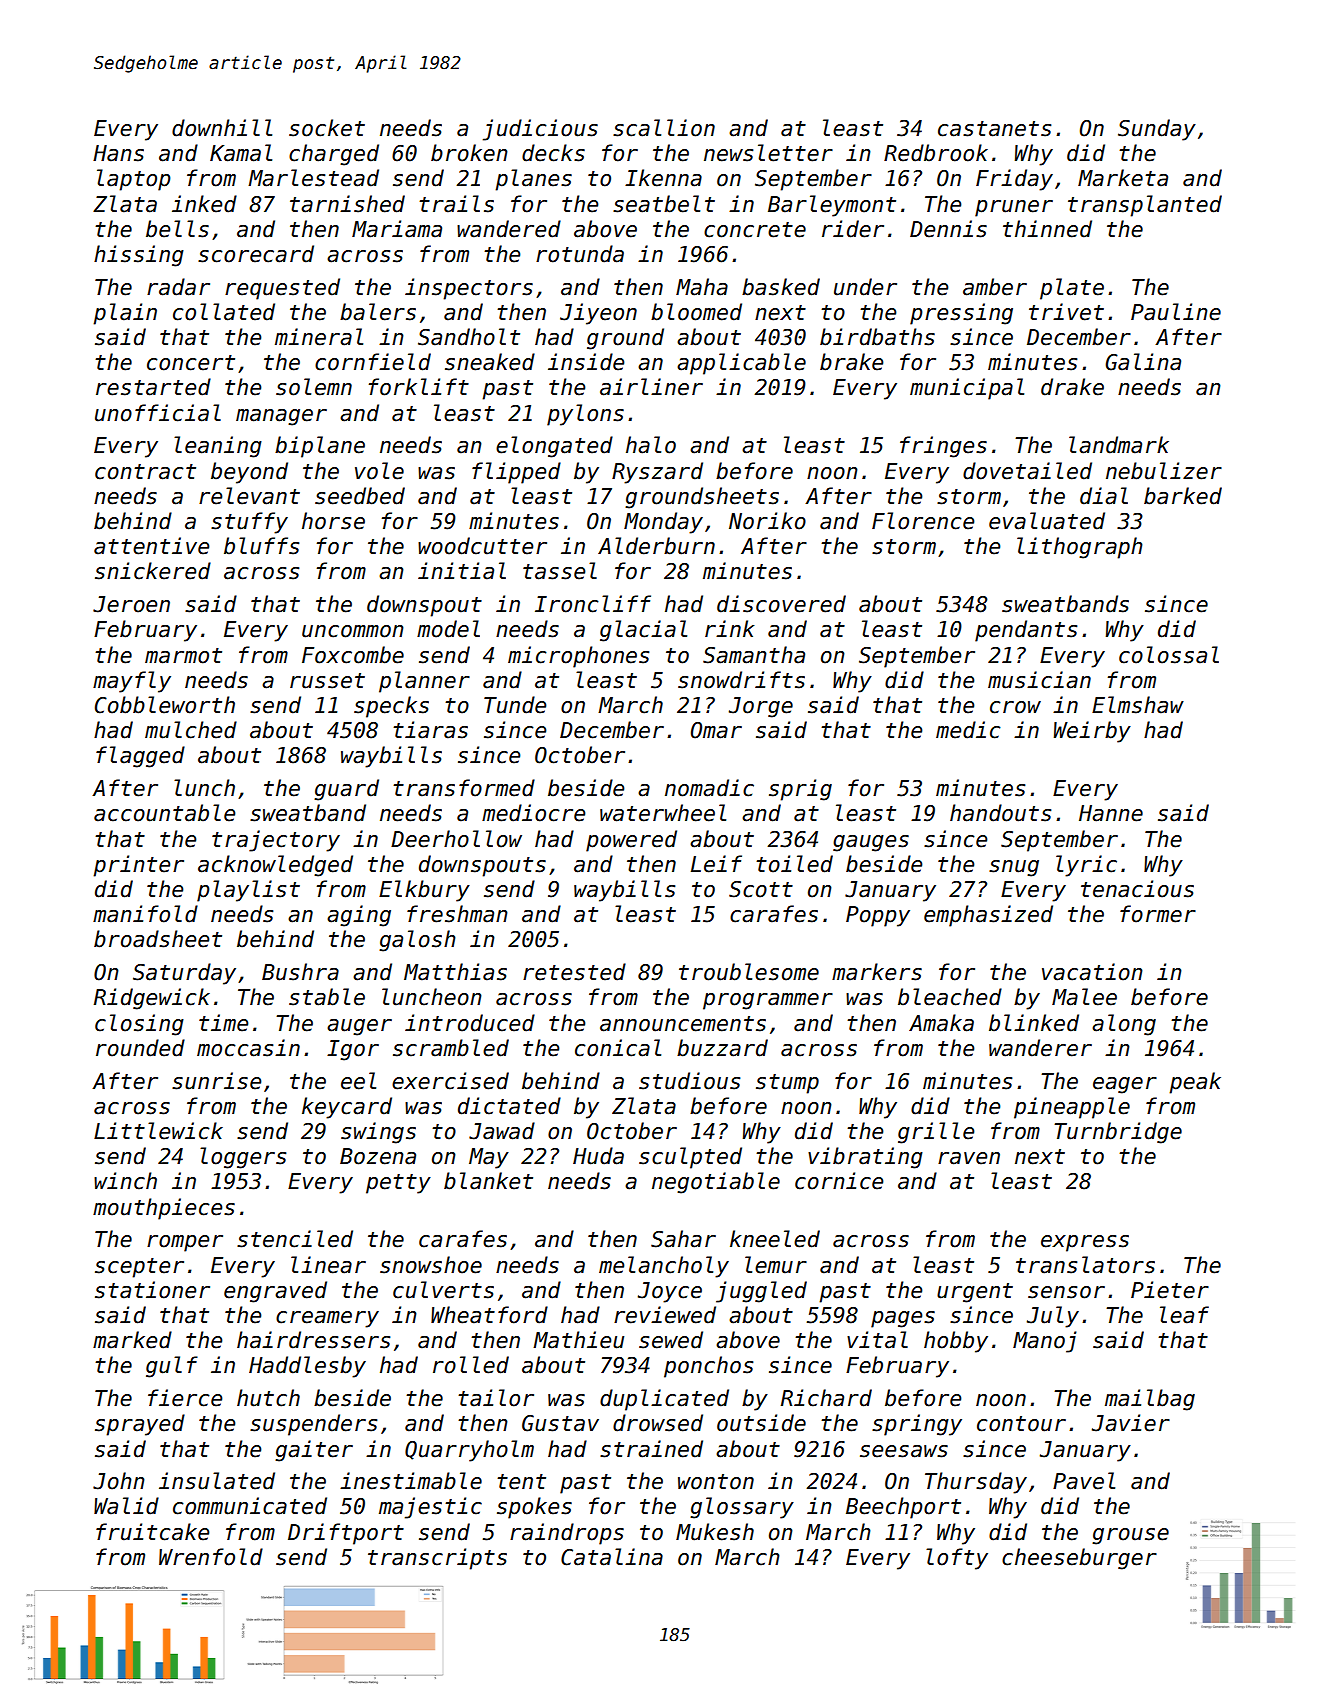 Image resolution: width=1318 pixels, height=1706 pixels. Describe the element at coordinates (119, 1481) in the screenshot. I see `John` at that location.
